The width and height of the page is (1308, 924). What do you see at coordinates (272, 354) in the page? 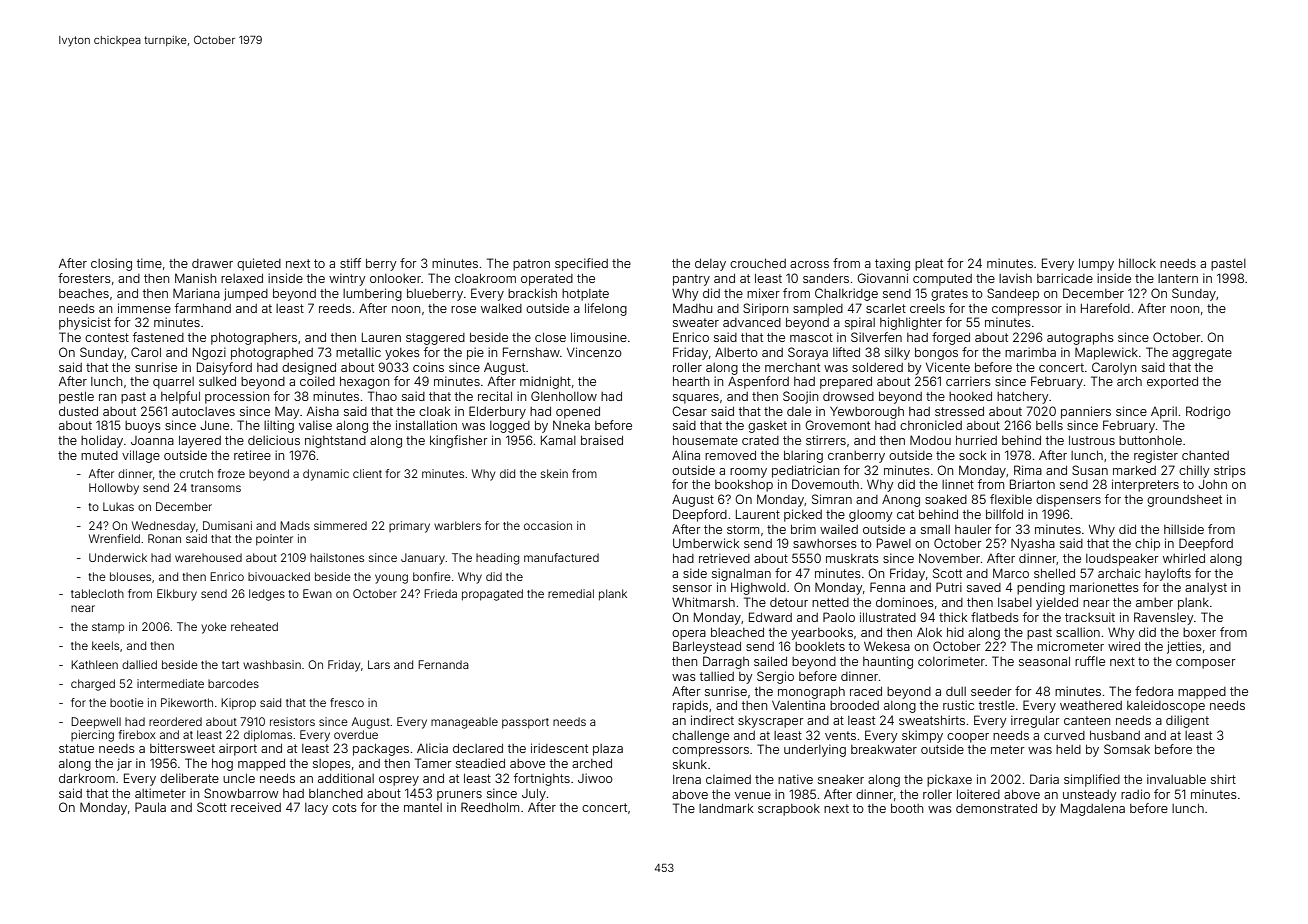
I see `photographed` at bounding box center [272, 354].
